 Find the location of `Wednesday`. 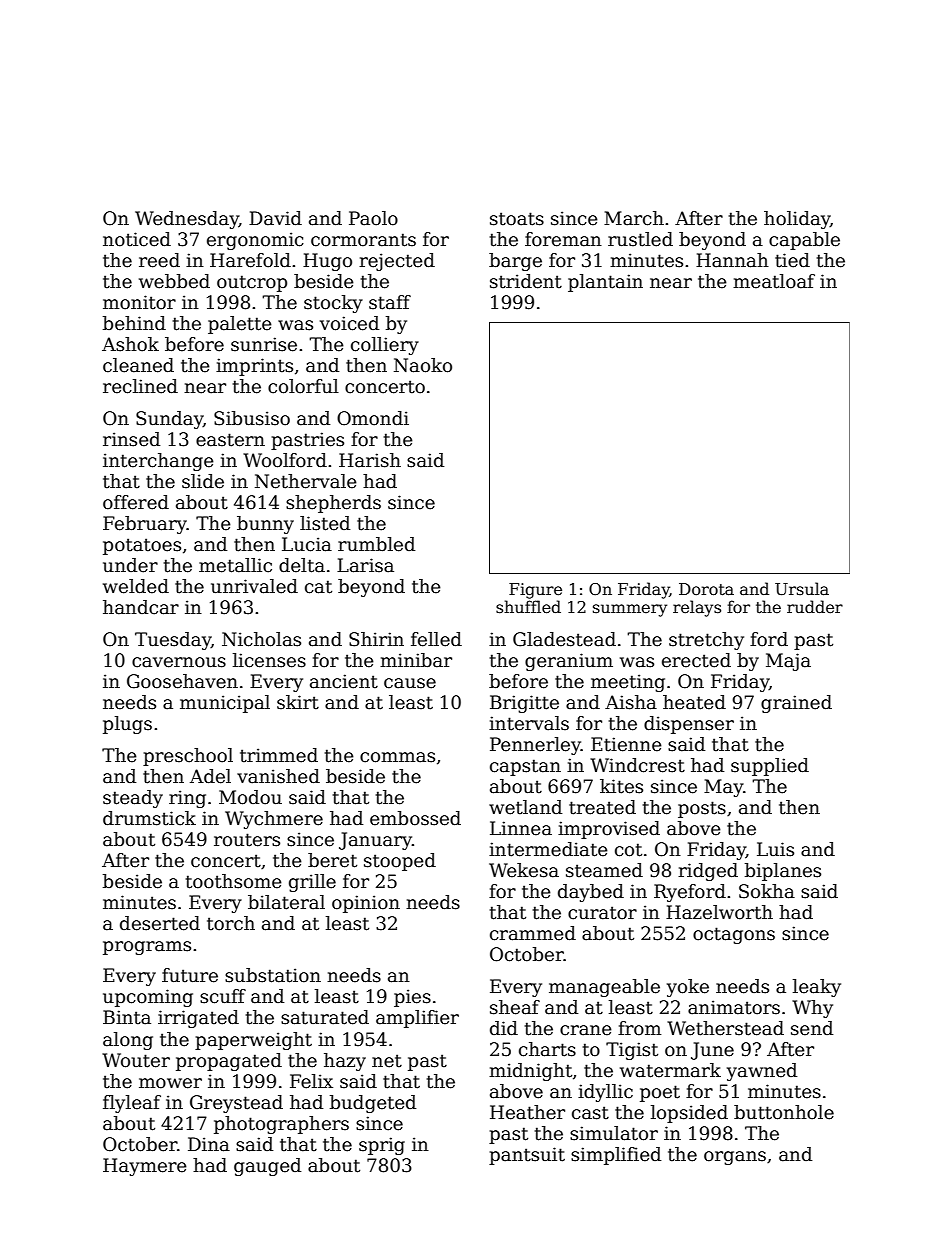

Wednesday is located at coordinates (187, 220).
